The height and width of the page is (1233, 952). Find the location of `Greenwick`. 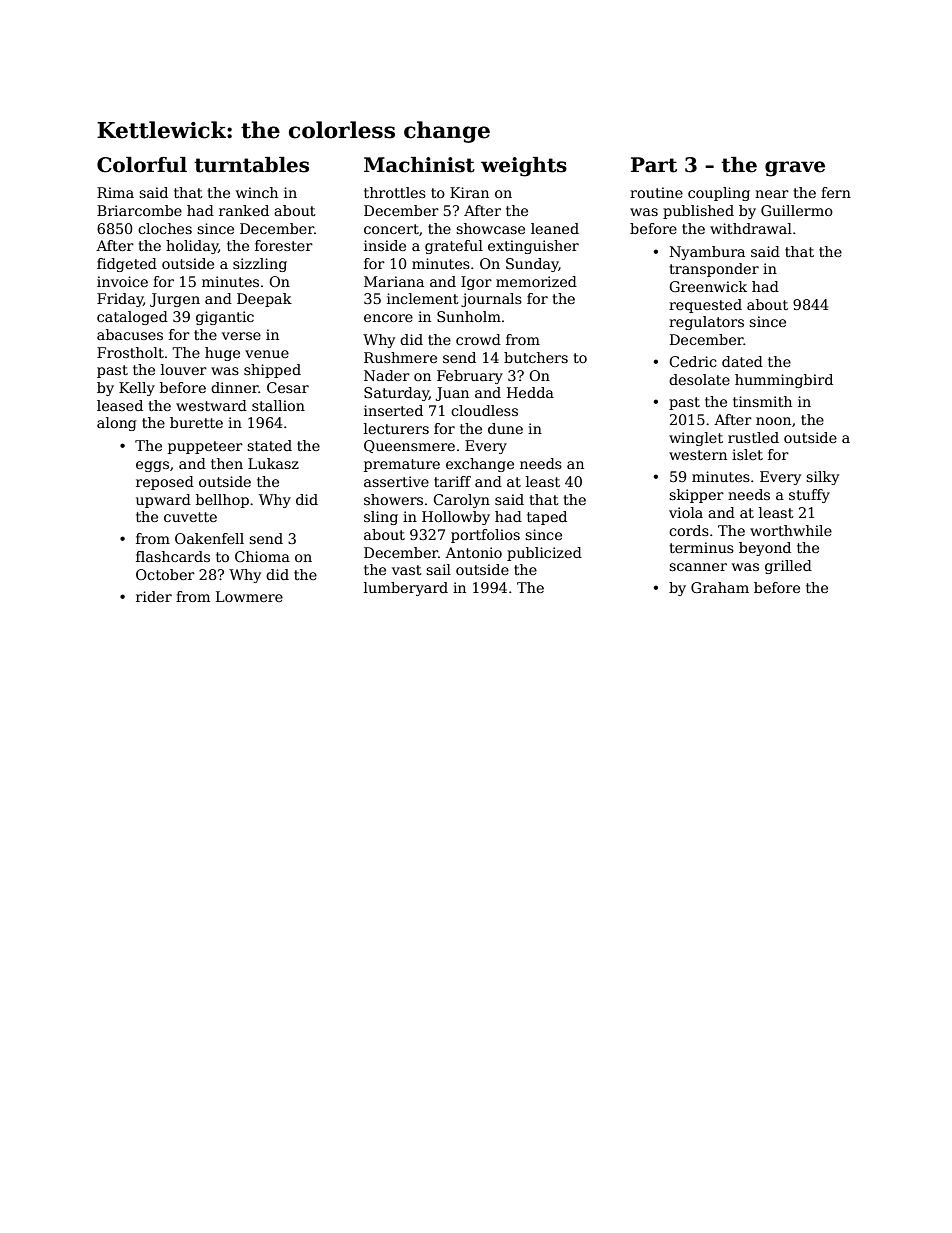

Greenwick is located at coordinates (708, 286).
